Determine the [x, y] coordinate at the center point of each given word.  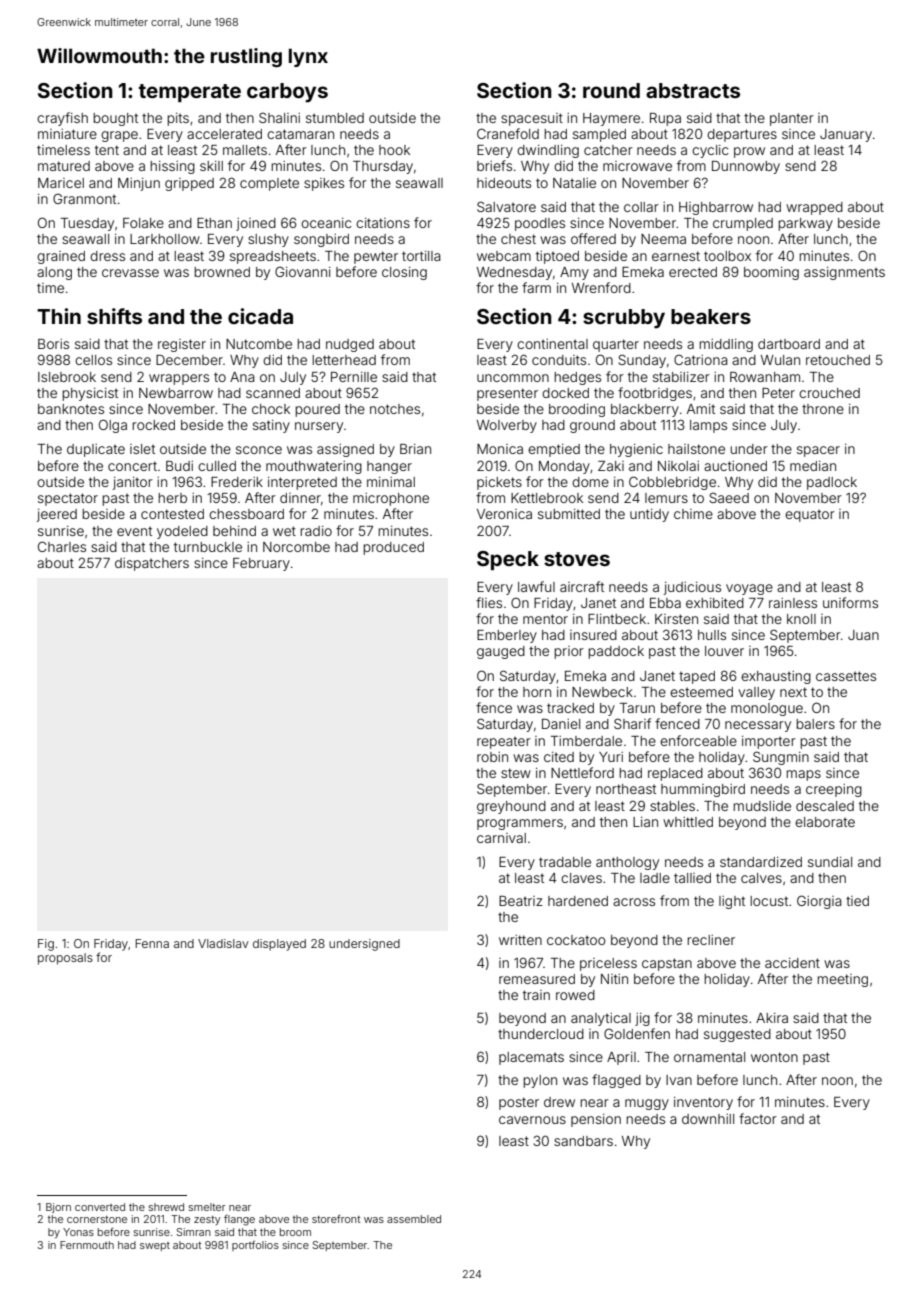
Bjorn [58, 1208]
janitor [133, 483]
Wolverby [507, 426]
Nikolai [678, 466]
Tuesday [87, 224]
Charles [62, 546]
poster [519, 1103]
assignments [844, 273]
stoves [577, 559]
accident [792, 963]
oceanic [326, 223]
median [813, 466]
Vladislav [223, 943]
